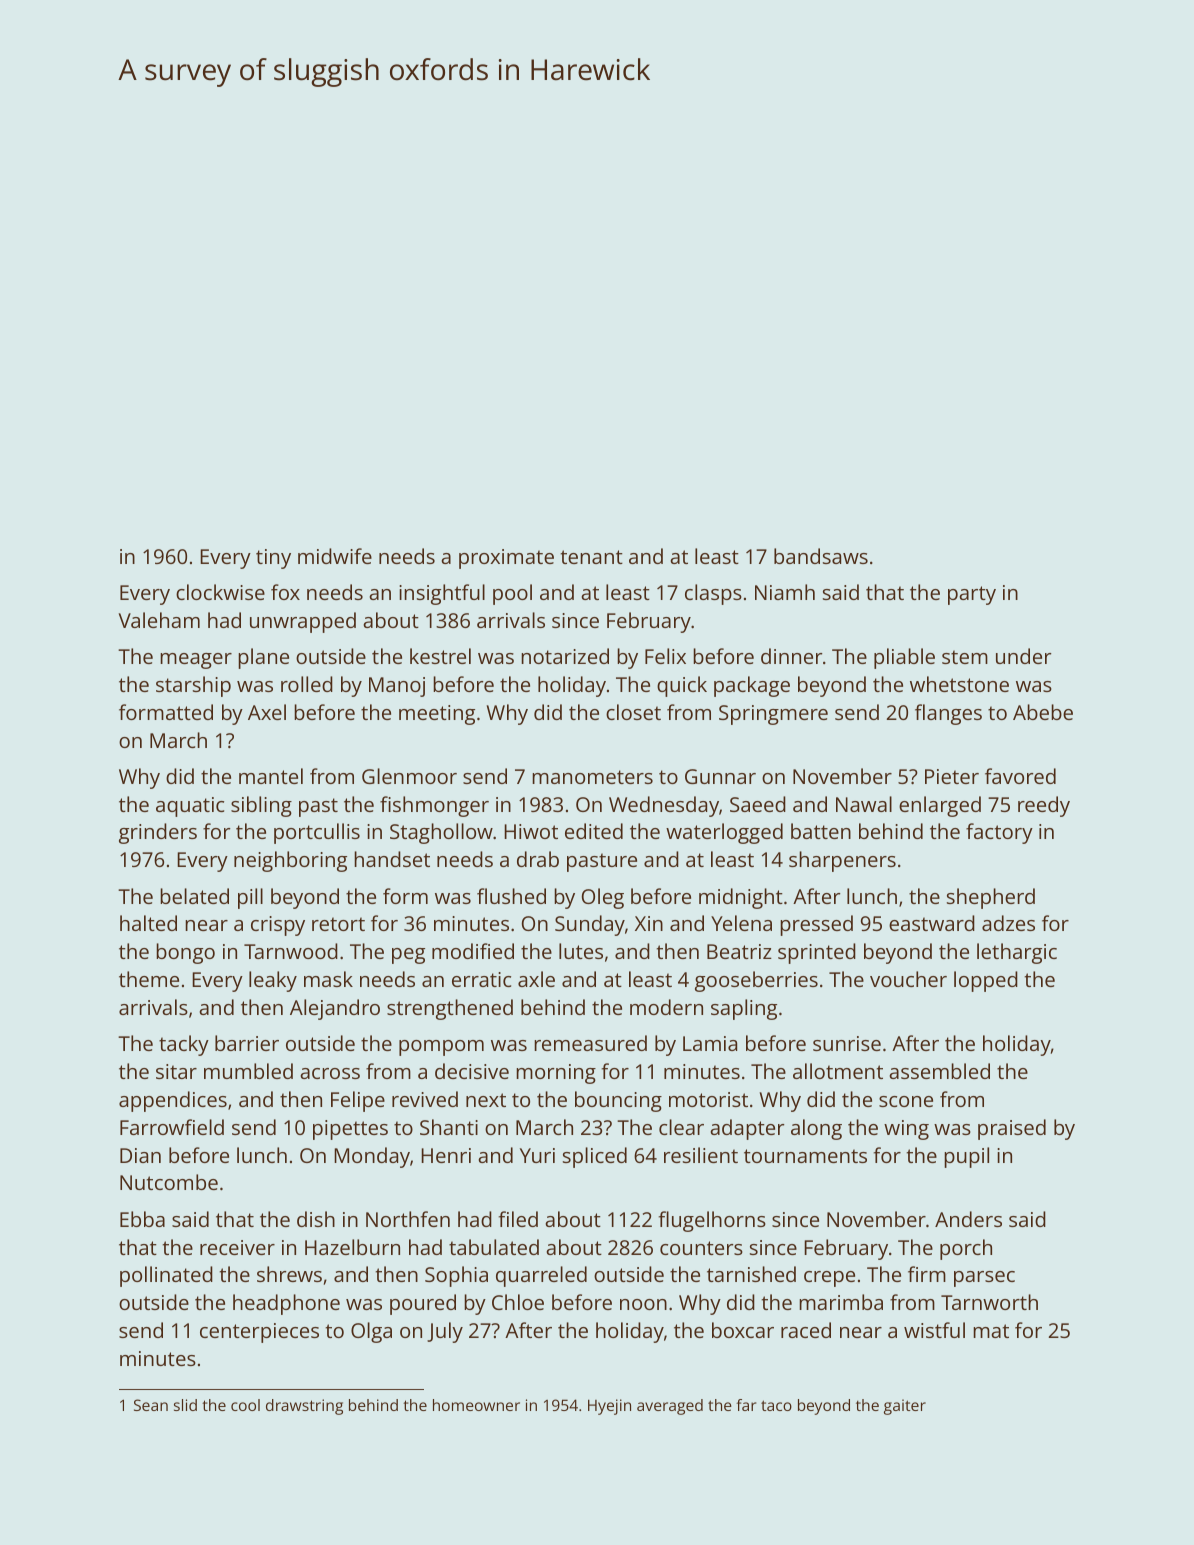 This screenshot has height=1545, width=1194. I want to click on proximate, so click(506, 559).
